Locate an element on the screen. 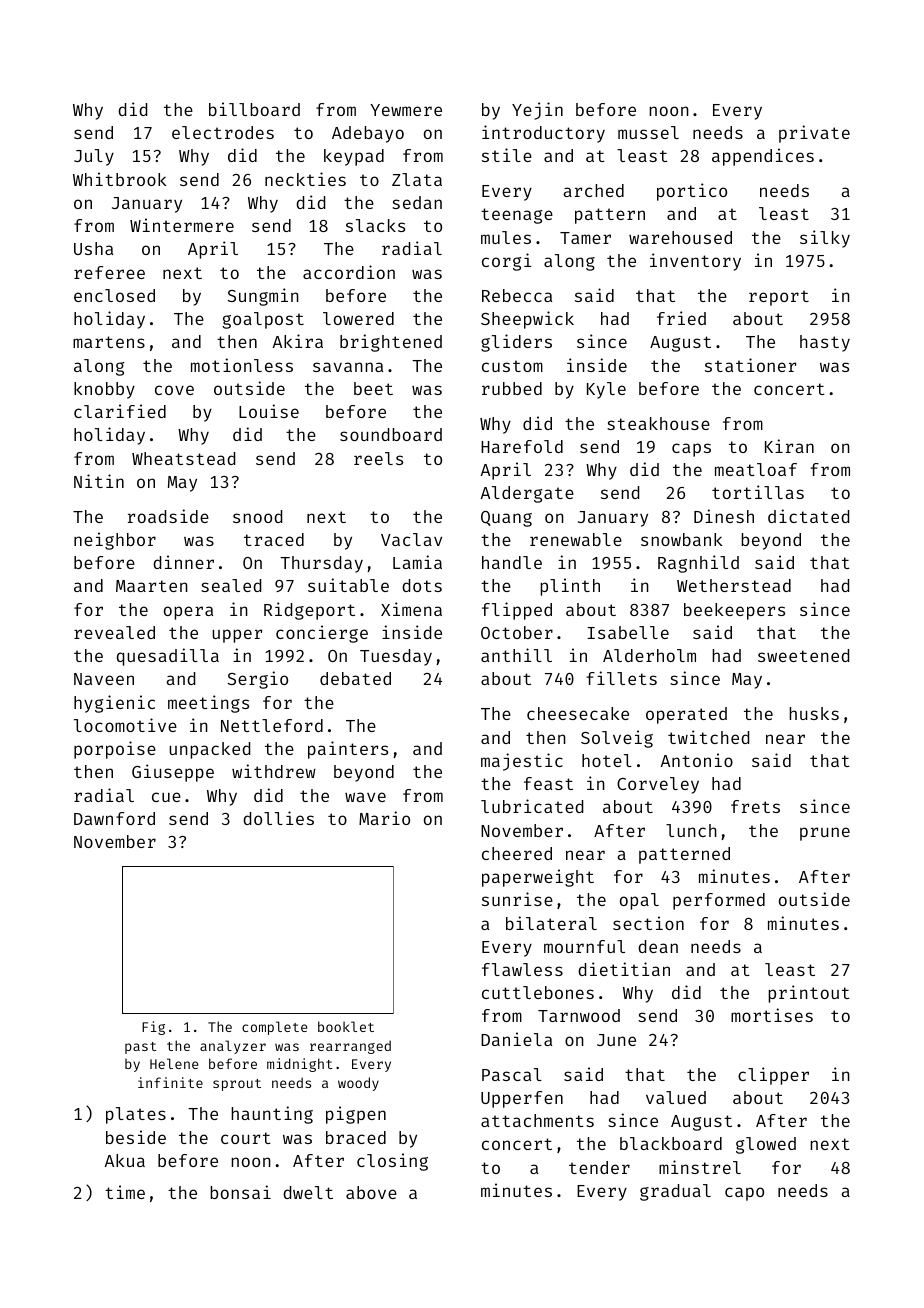 The height and width of the screenshot is (1308, 924). rearranged is located at coordinates (350, 1047).
